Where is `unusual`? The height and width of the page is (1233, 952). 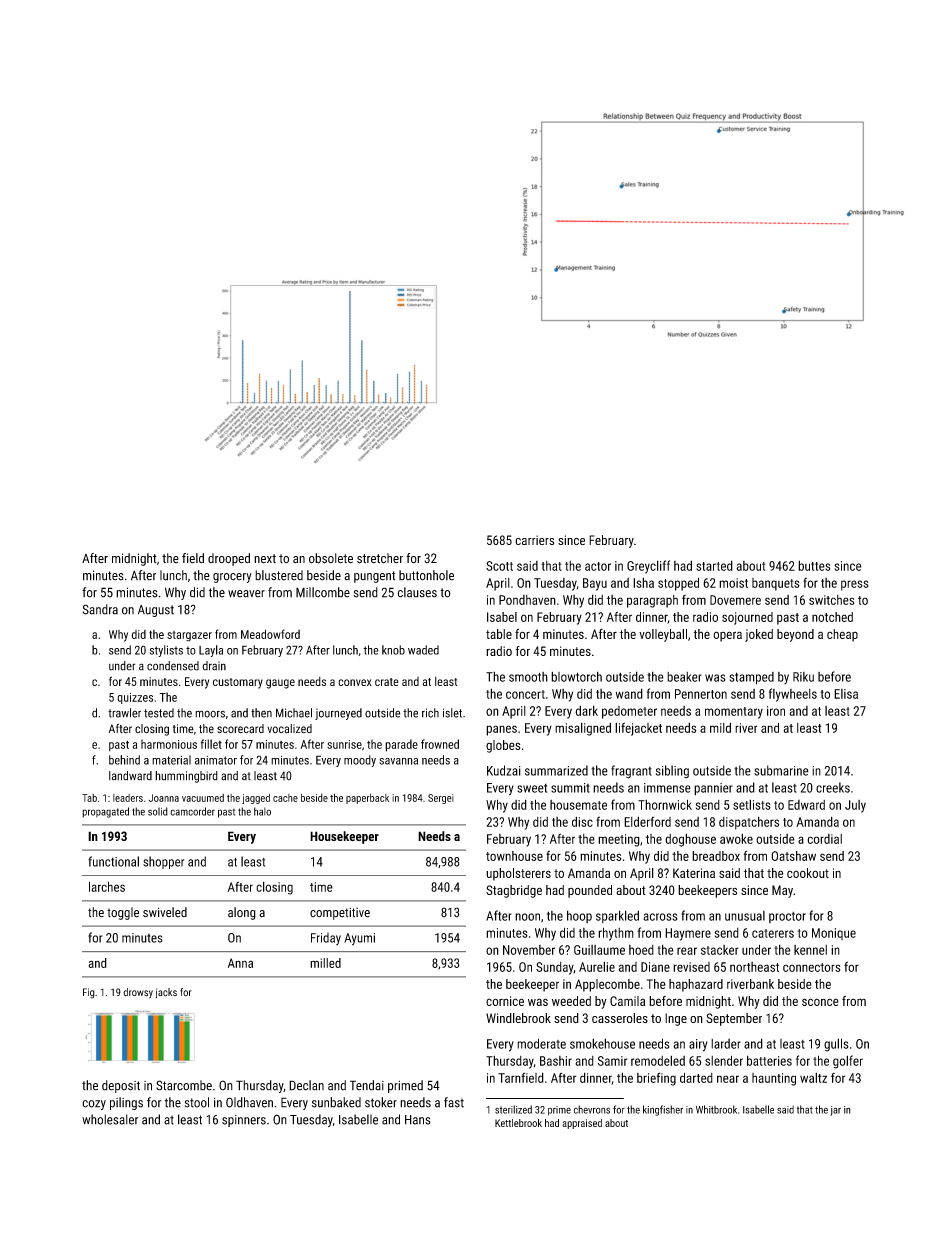
unusual is located at coordinates (745, 916).
